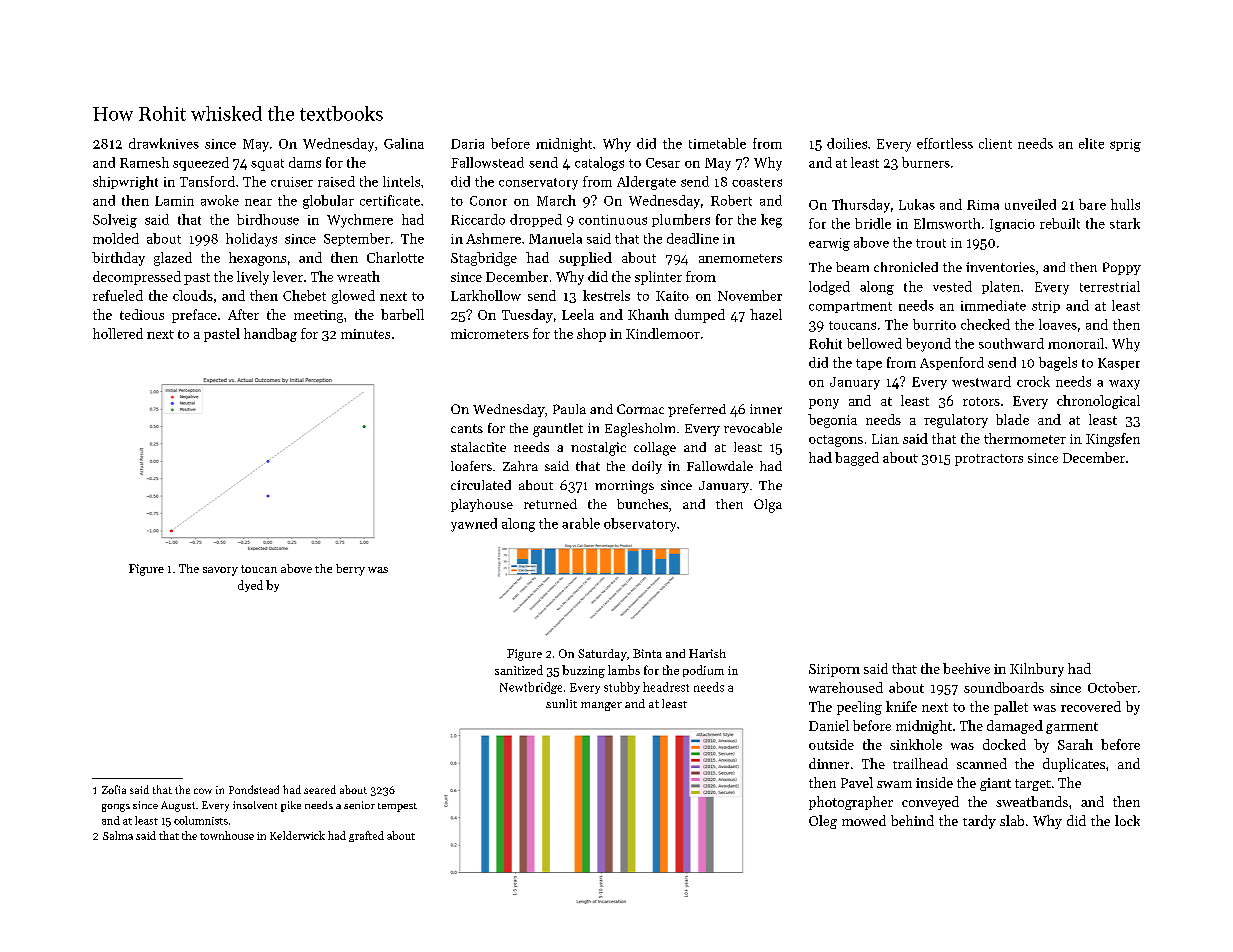  What do you see at coordinates (601, 706) in the screenshot?
I see `manger` at bounding box center [601, 706].
